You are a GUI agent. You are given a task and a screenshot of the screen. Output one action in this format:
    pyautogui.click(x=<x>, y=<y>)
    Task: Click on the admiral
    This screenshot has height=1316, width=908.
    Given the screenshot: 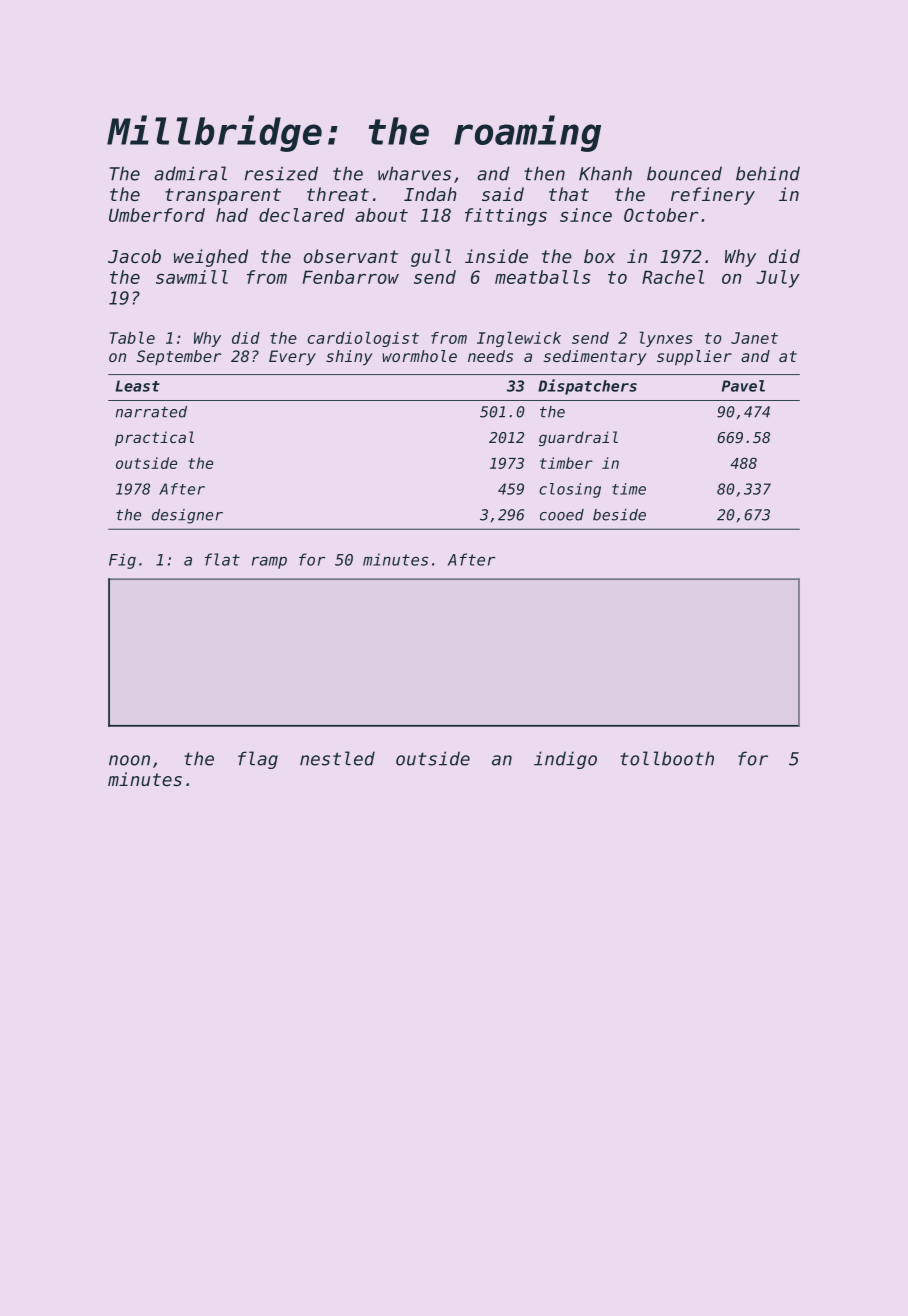 What is the action you would take?
    pyautogui.click(x=190, y=173)
